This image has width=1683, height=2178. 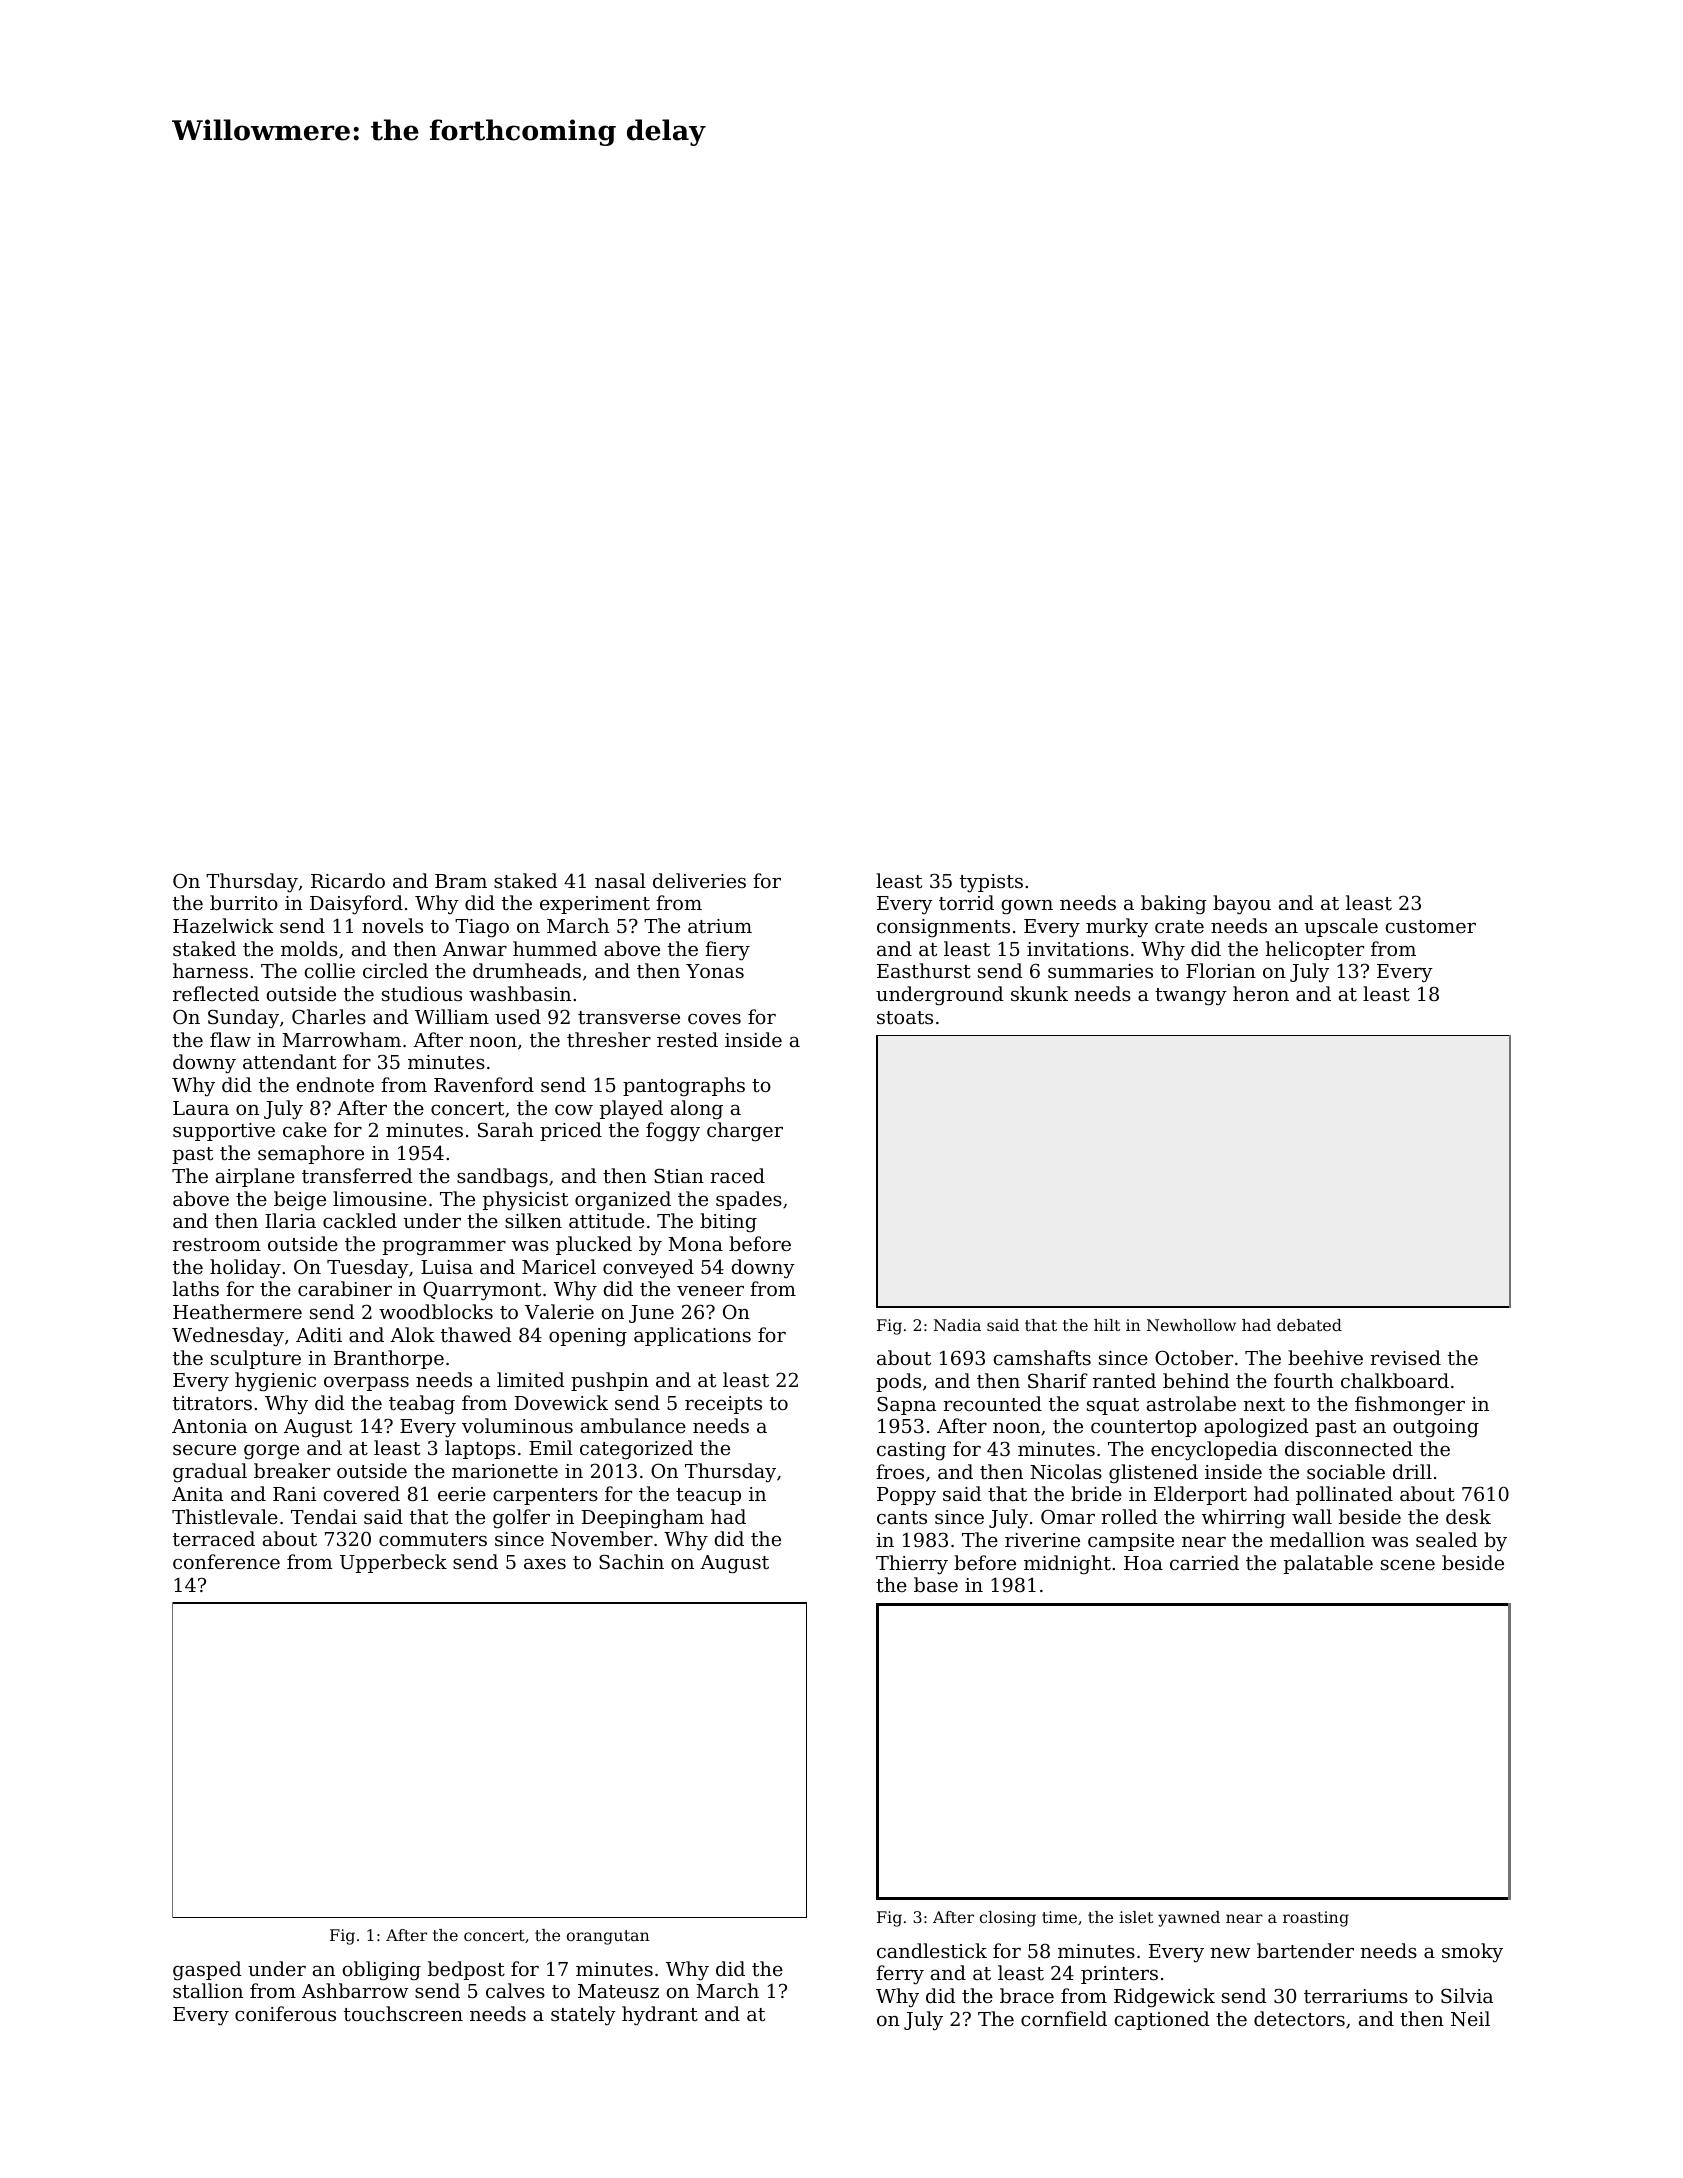 I want to click on Sapna, so click(x=906, y=1405).
